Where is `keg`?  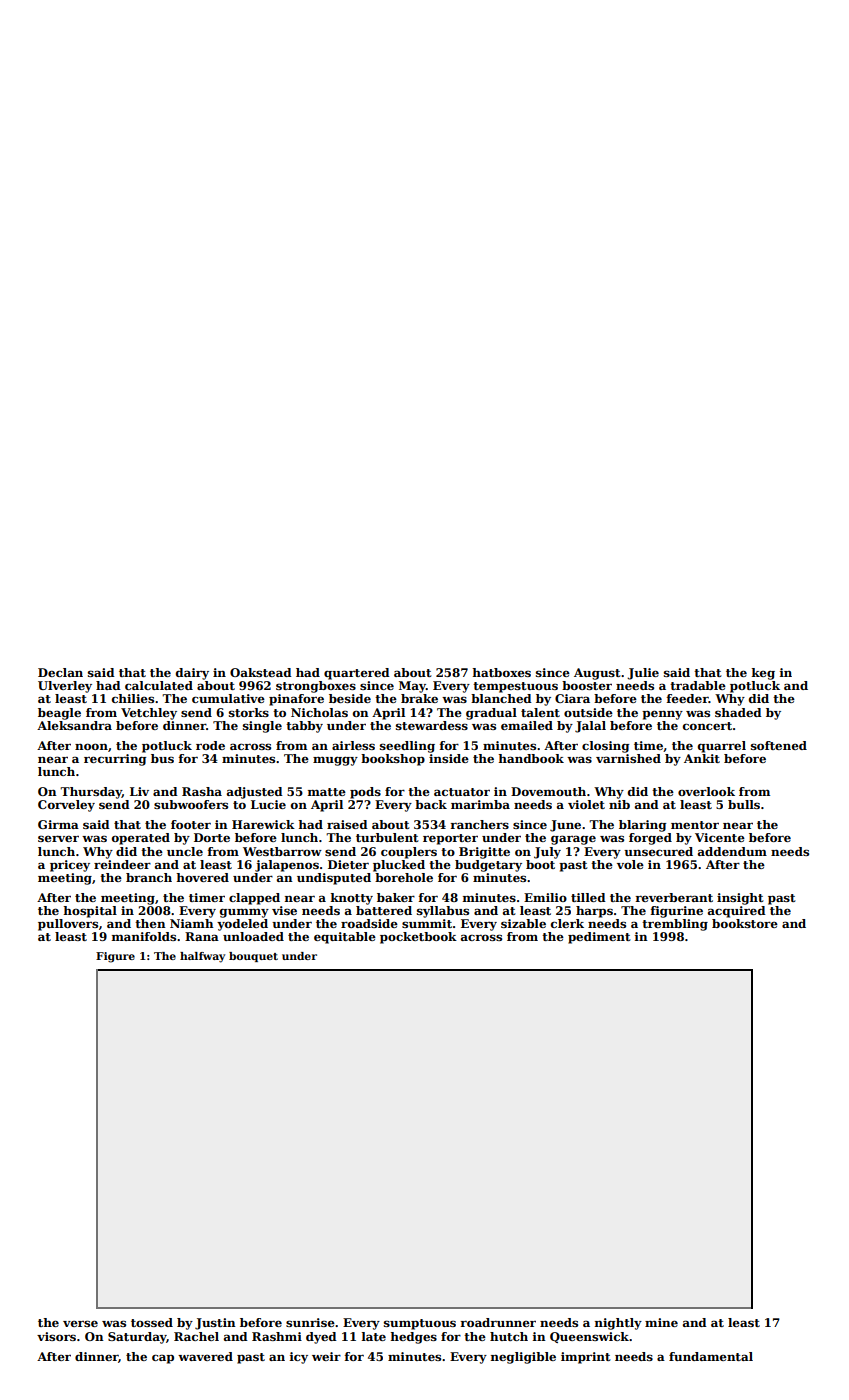
keg is located at coordinates (763, 674).
